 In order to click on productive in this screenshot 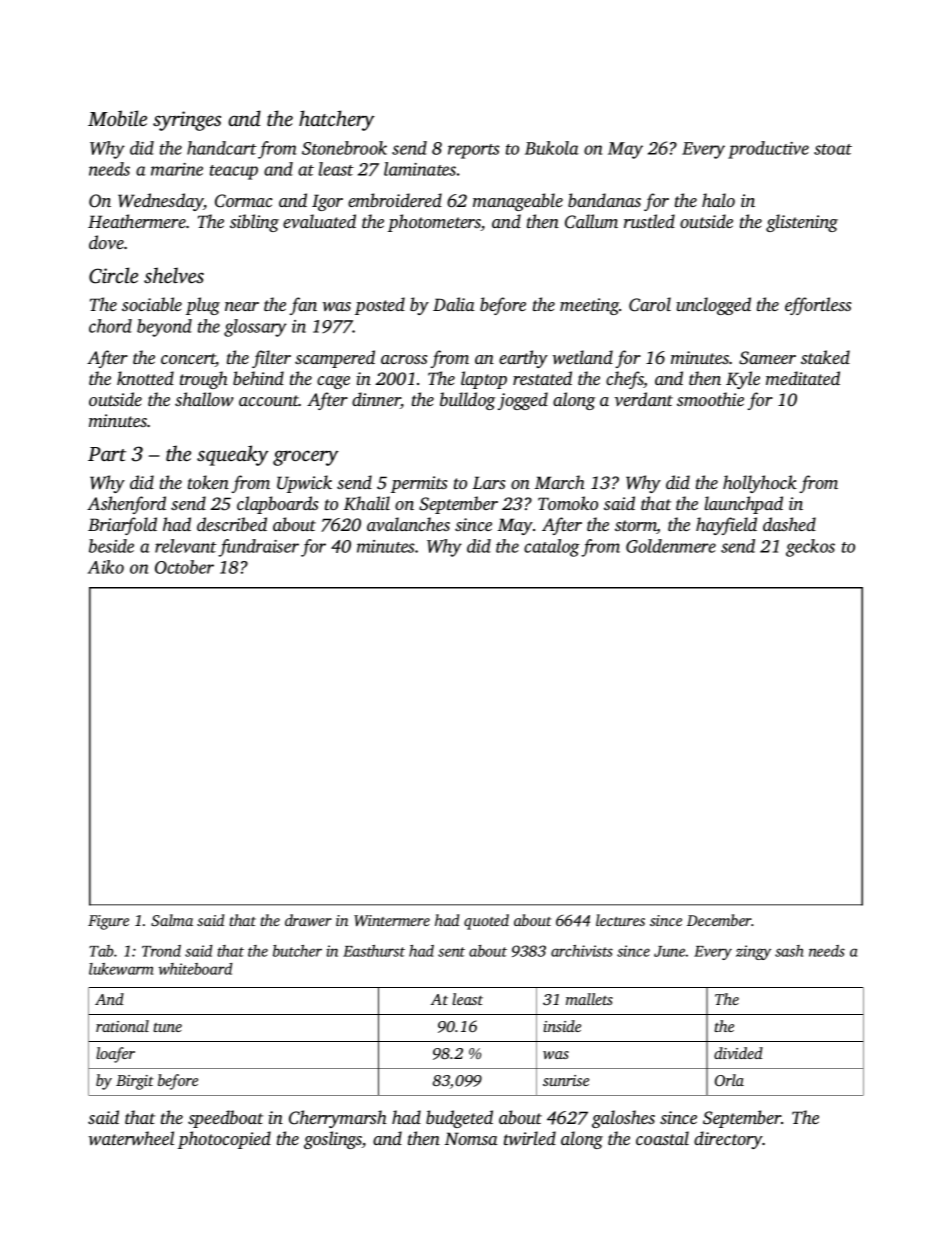, I will do `click(768, 150)`.
